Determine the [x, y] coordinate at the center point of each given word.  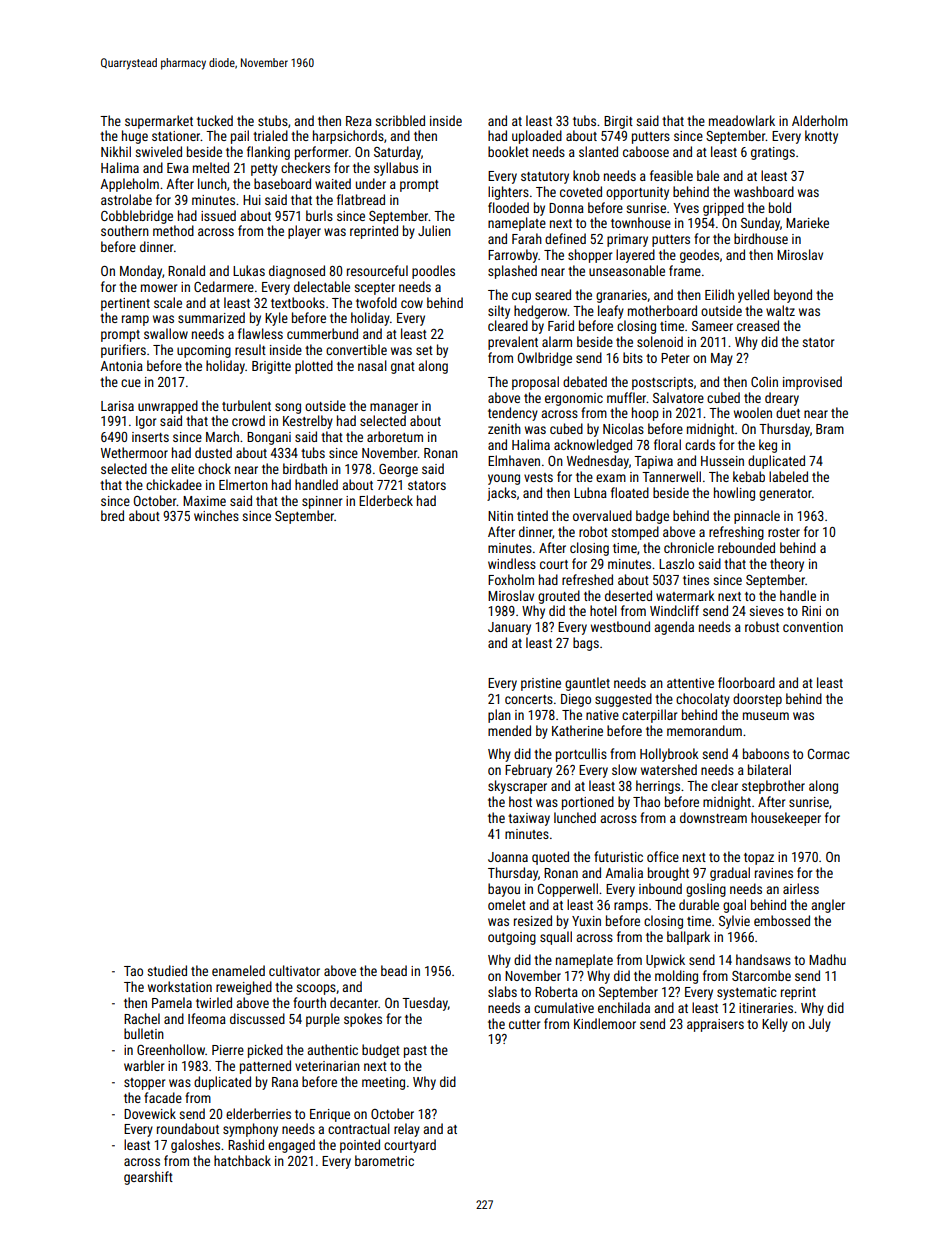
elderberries [258, 1113]
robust [762, 626]
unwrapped [168, 407]
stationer [176, 136]
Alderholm [820, 120]
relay [407, 1130]
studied [167, 970]
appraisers [715, 1025]
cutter [524, 1024]
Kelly [775, 1025]
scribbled [400, 120]
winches [216, 515]
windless [512, 563]
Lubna [590, 492]
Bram [830, 429]
